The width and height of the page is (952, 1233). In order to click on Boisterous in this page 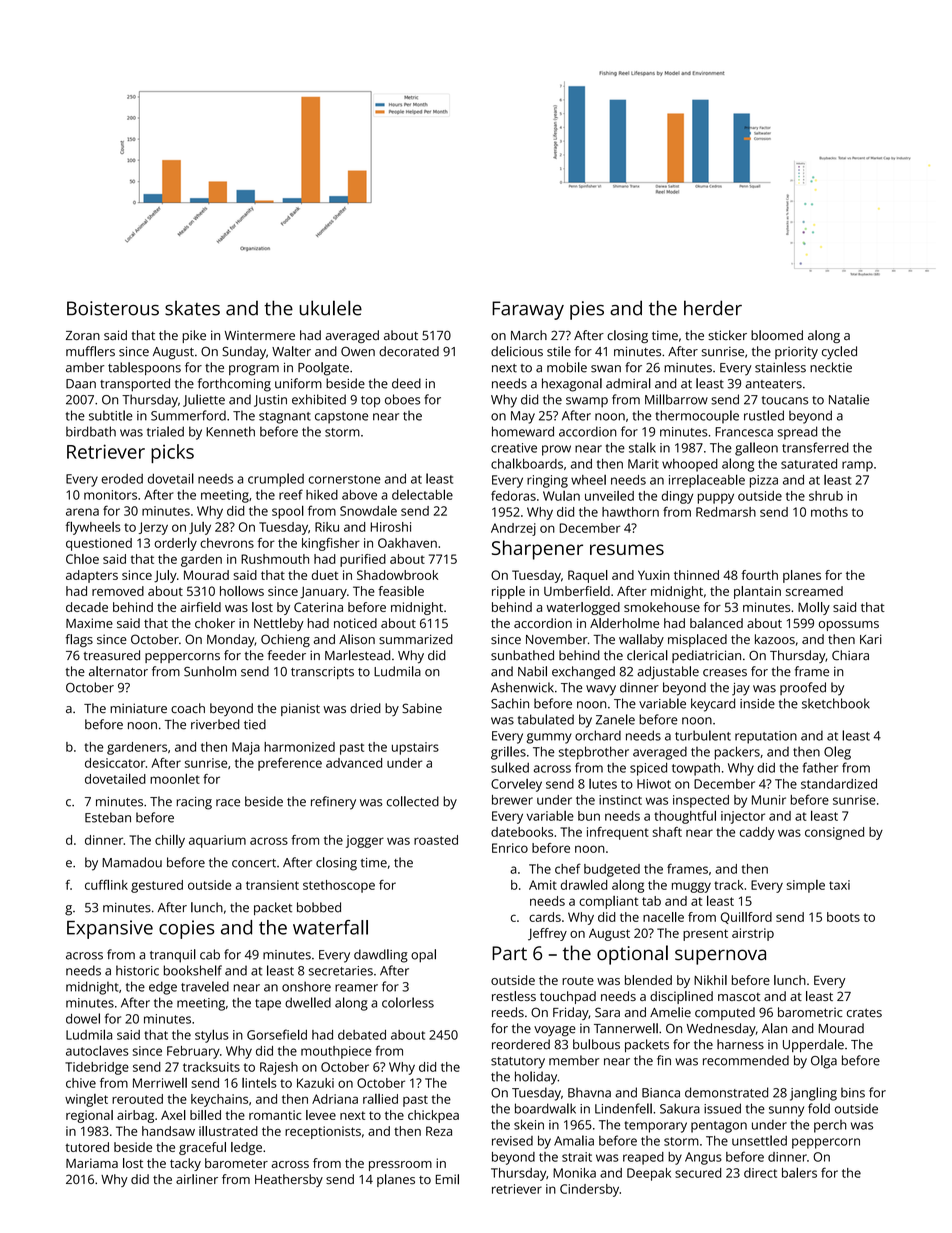, I will do `click(113, 308)`.
